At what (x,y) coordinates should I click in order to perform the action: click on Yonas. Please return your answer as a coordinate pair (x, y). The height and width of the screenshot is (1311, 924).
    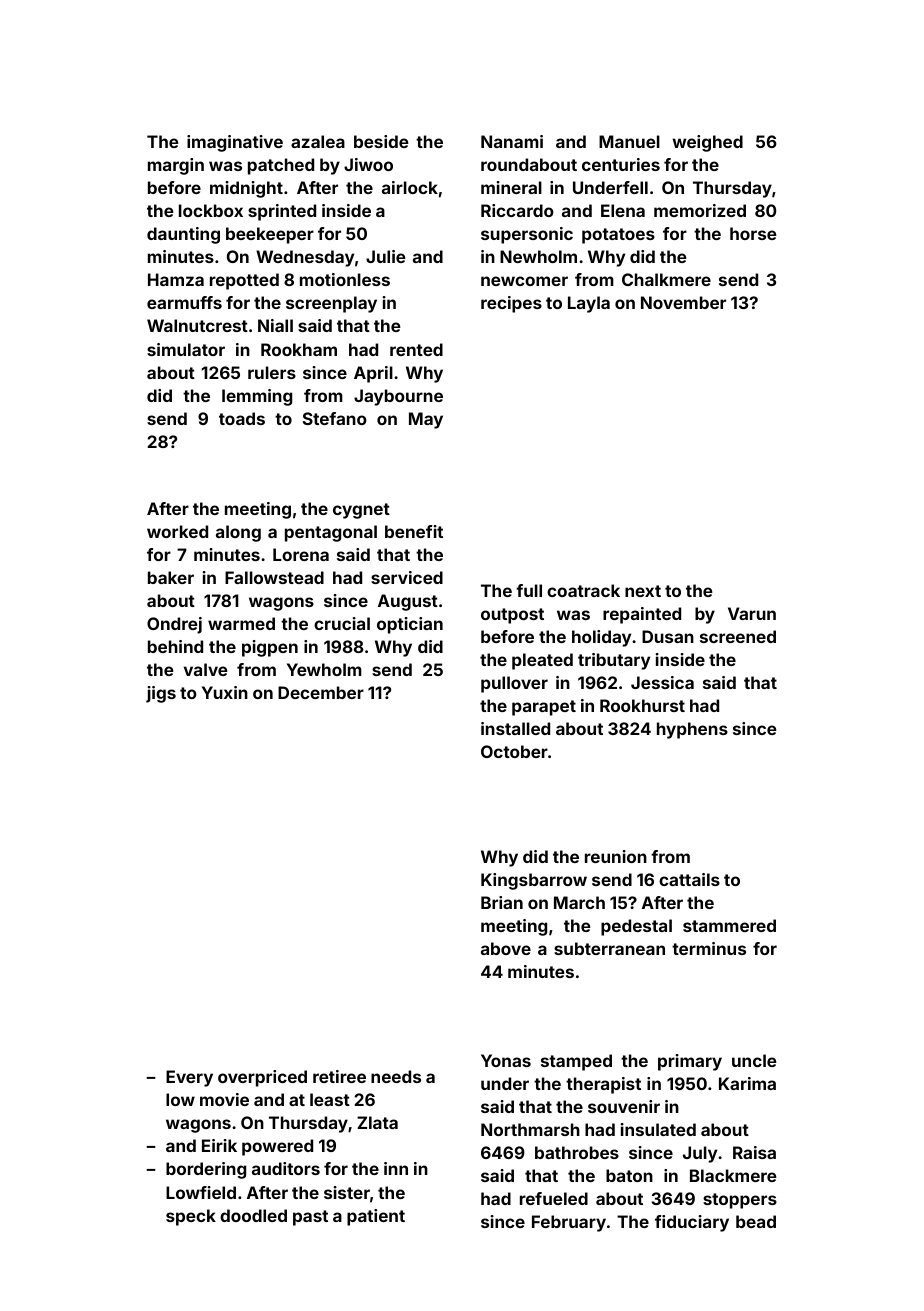
    Looking at the image, I should click on (506, 1060).
